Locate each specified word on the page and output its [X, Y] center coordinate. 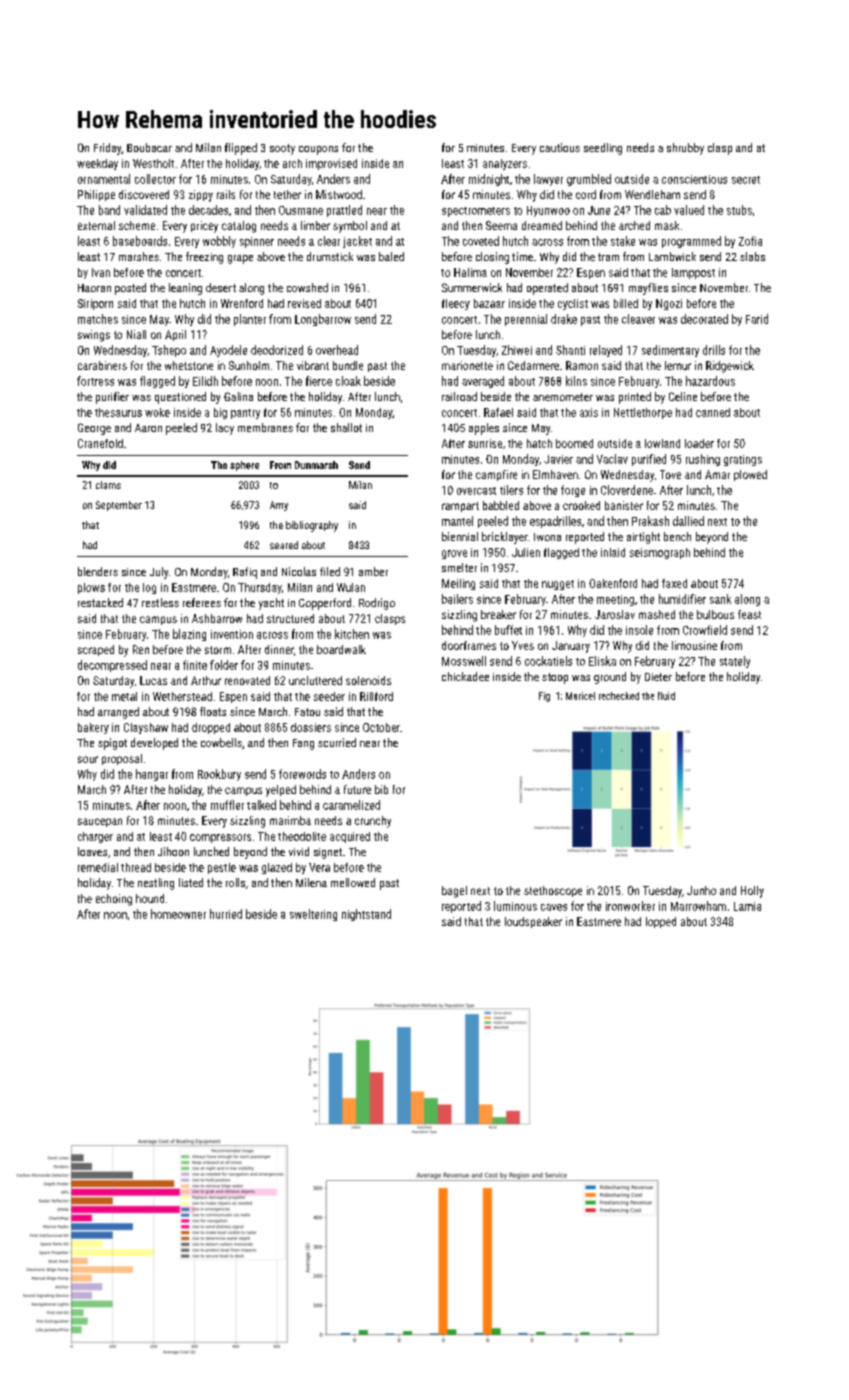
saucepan [100, 822]
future [357, 789]
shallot [346, 427]
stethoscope [553, 891]
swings [94, 336]
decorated [704, 319]
